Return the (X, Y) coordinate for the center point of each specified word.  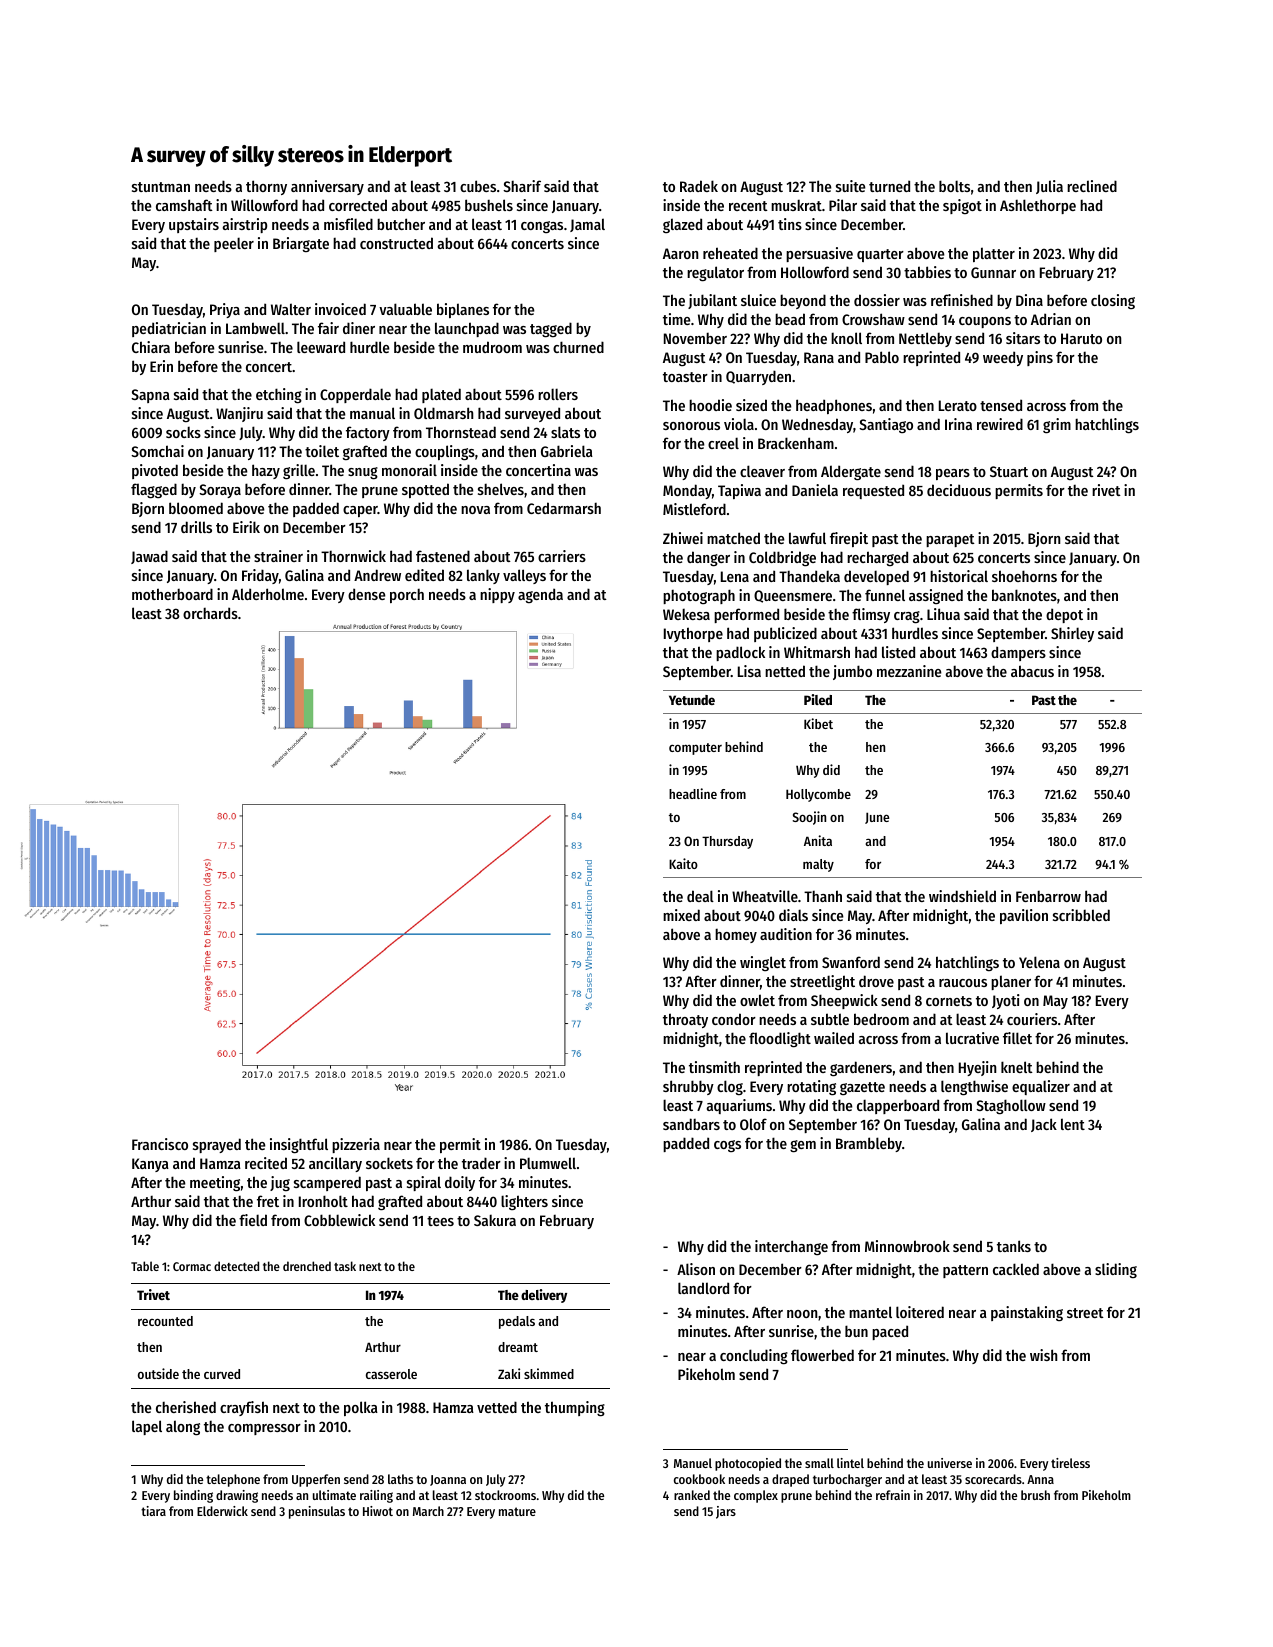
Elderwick (222, 1511)
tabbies (927, 272)
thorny (266, 187)
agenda (540, 596)
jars (726, 1512)
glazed (682, 225)
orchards (210, 613)
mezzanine (909, 671)
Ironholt (323, 1201)
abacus (1032, 671)
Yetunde (692, 700)
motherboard (172, 594)
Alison (696, 1269)
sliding (1116, 1270)
